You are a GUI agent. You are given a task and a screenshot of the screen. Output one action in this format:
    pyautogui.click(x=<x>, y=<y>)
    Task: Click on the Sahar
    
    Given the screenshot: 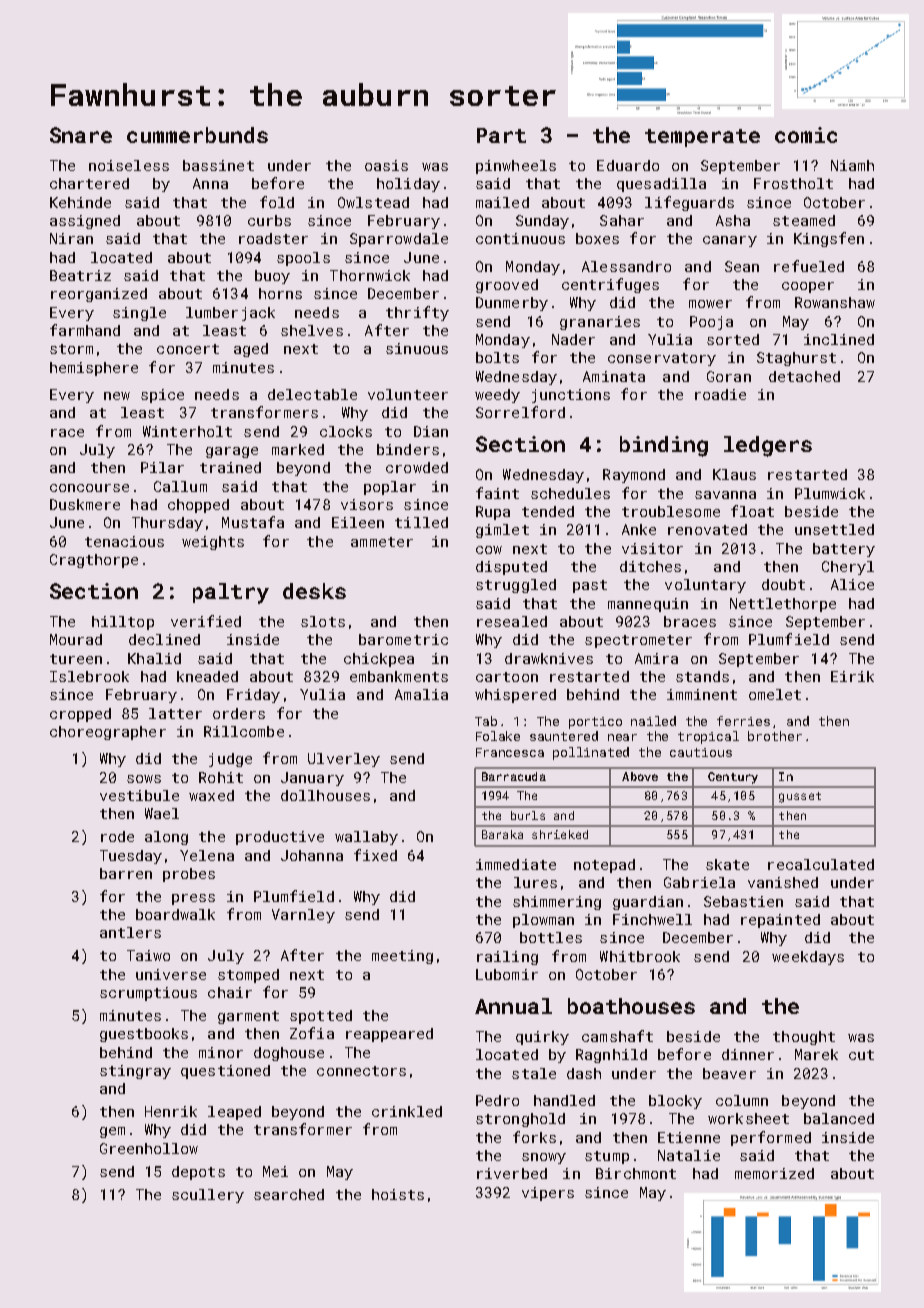 What is the action you would take?
    pyautogui.click(x=622, y=220)
